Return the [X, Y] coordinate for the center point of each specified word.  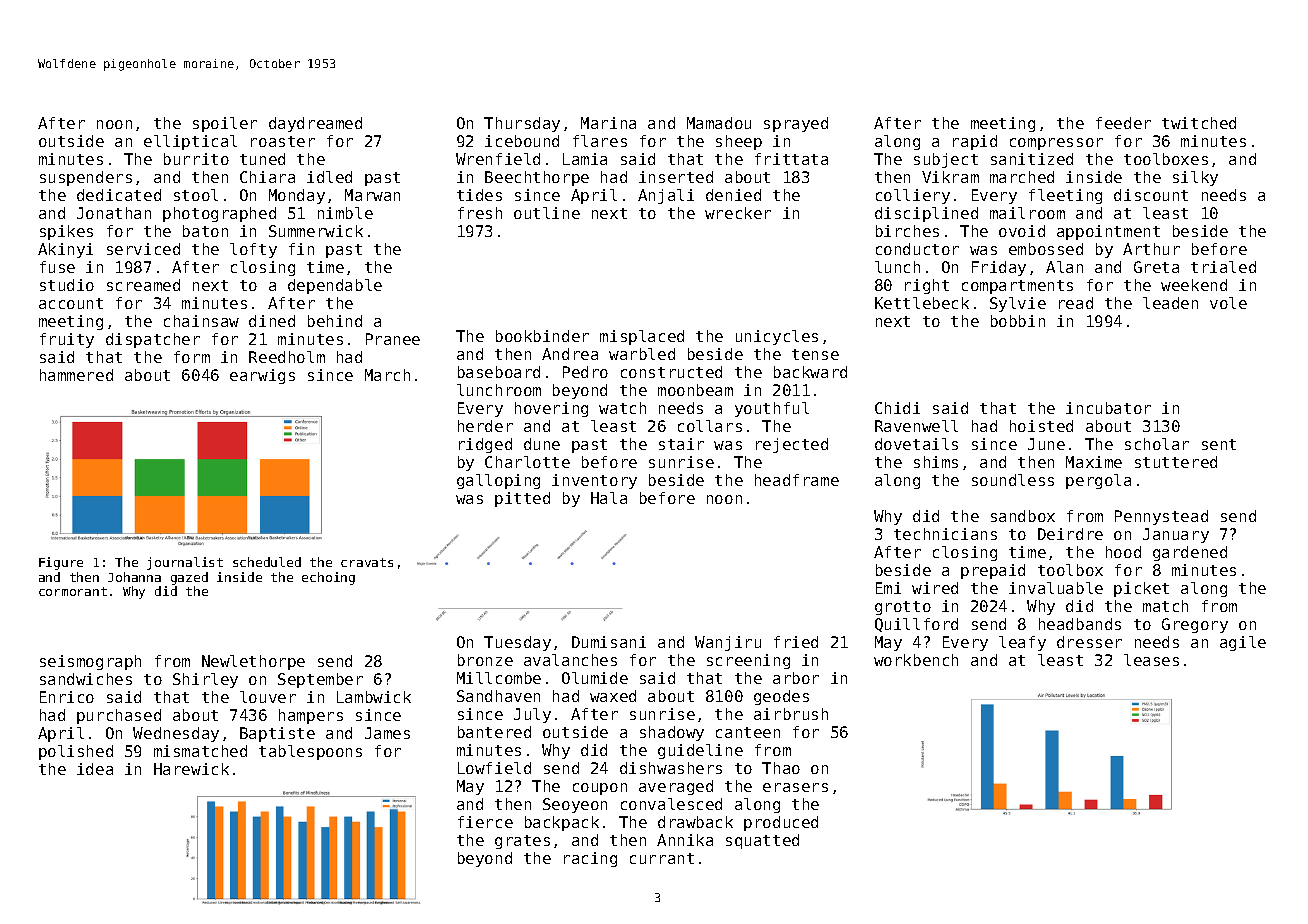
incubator [1108, 408]
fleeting [1065, 196]
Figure [61, 563]
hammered [76, 375]
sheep [739, 142]
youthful [772, 409]
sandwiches [86, 679]
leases [1151, 660]
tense [815, 354]
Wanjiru [728, 643]
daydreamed [315, 124]
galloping [498, 481]
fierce [485, 822]
